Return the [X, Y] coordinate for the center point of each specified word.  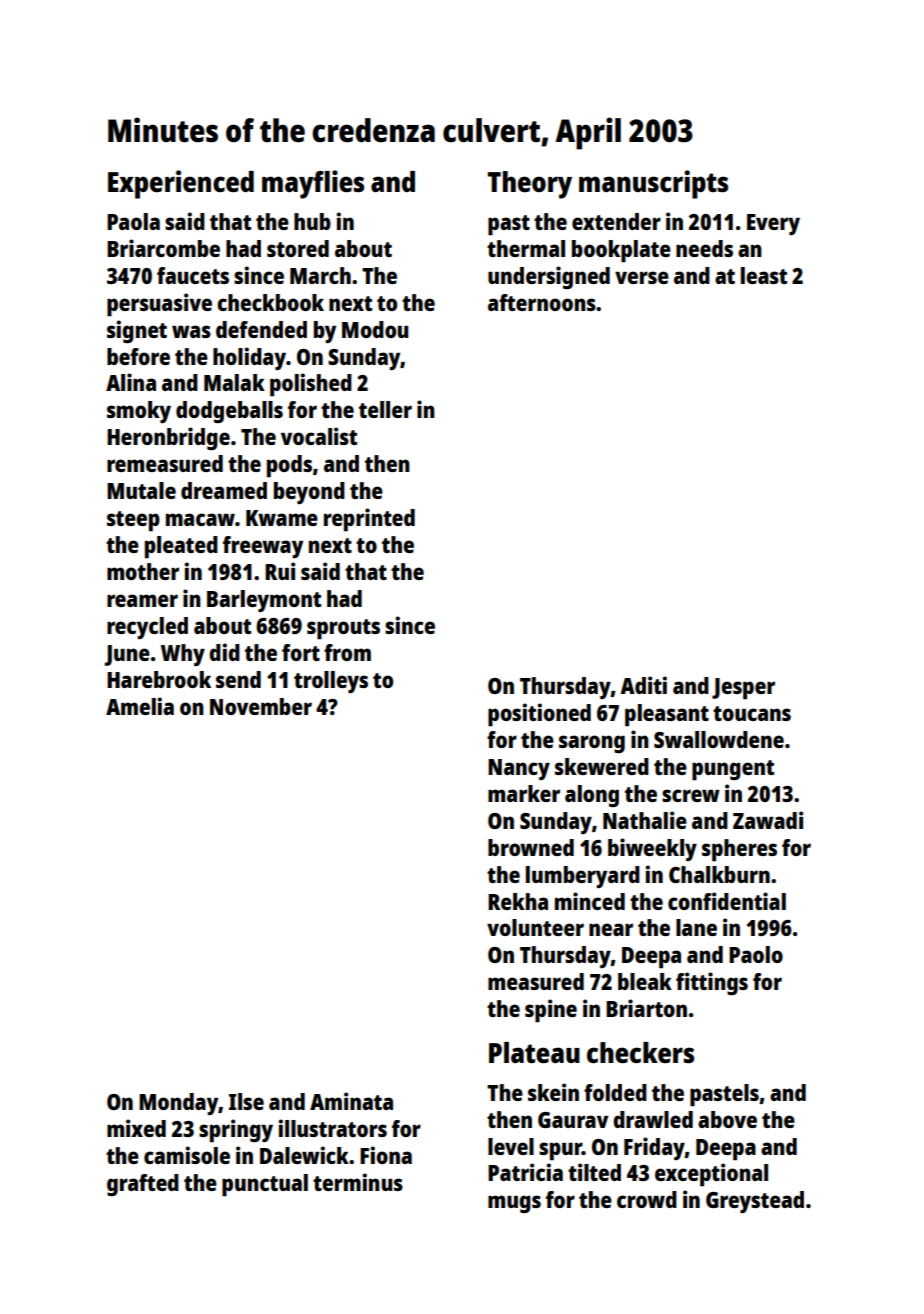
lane [696, 927]
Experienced [181, 184]
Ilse [246, 1101]
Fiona [386, 1155]
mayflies [313, 184]
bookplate [621, 251]
